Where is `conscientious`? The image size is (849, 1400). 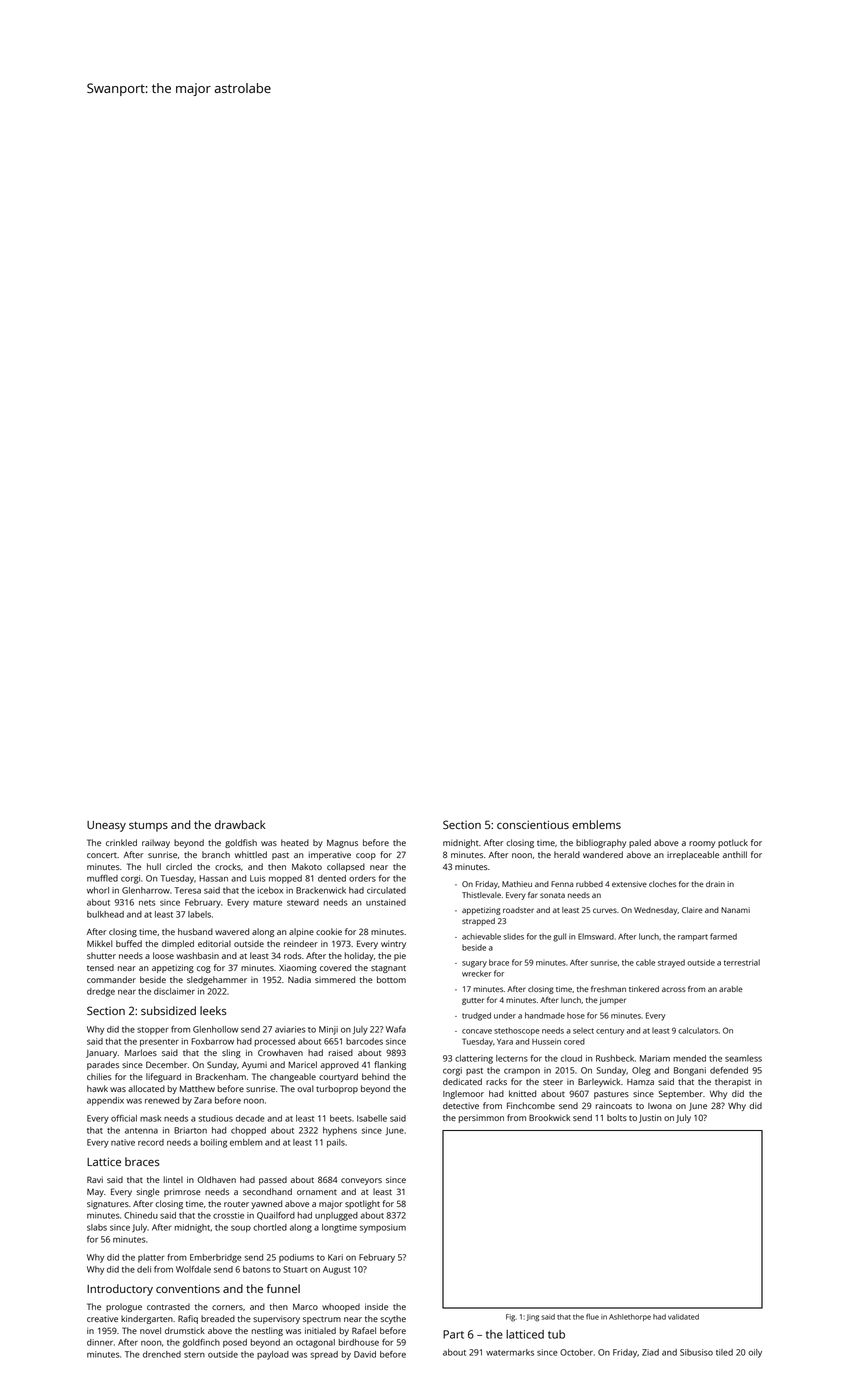
conscientious is located at coordinates (533, 824).
